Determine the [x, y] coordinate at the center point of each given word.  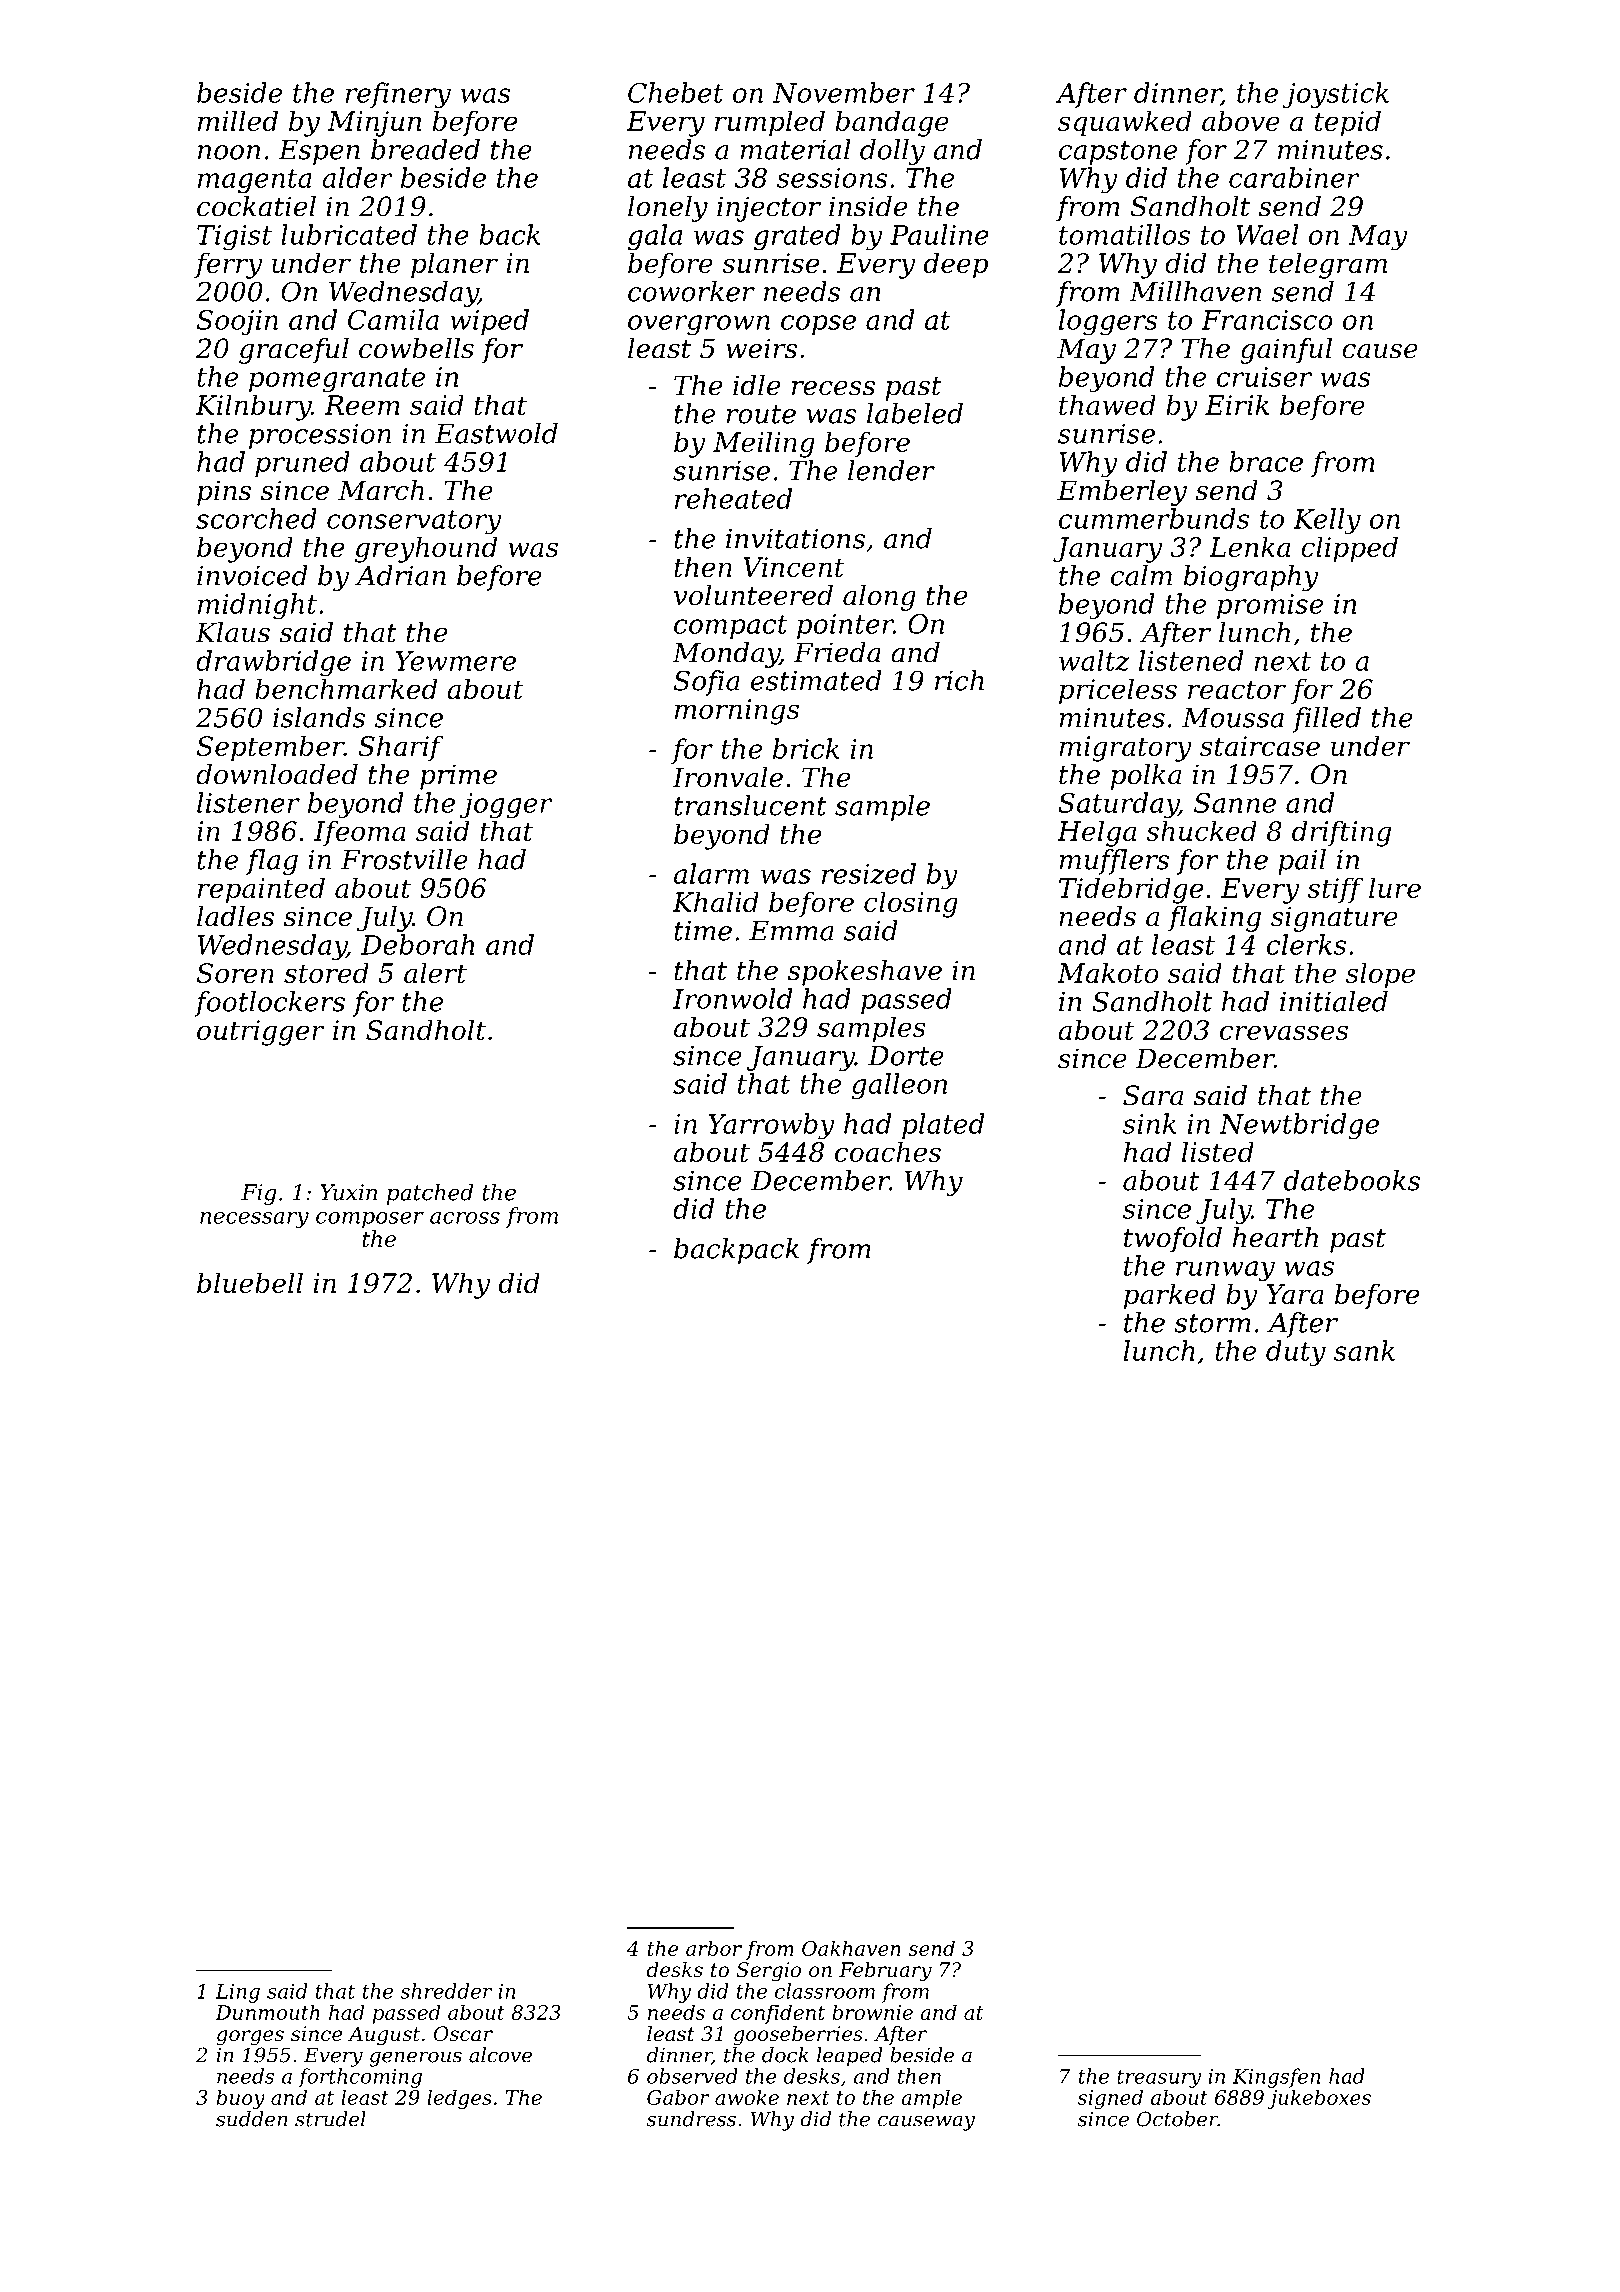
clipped [1349, 549]
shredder [446, 1991]
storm [1212, 1323]
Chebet [676, 92]
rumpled [770, 123]
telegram [1328, 265]
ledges [459, 2099]
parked [1170, 1296]
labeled [915, 413]
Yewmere [456, 661]
